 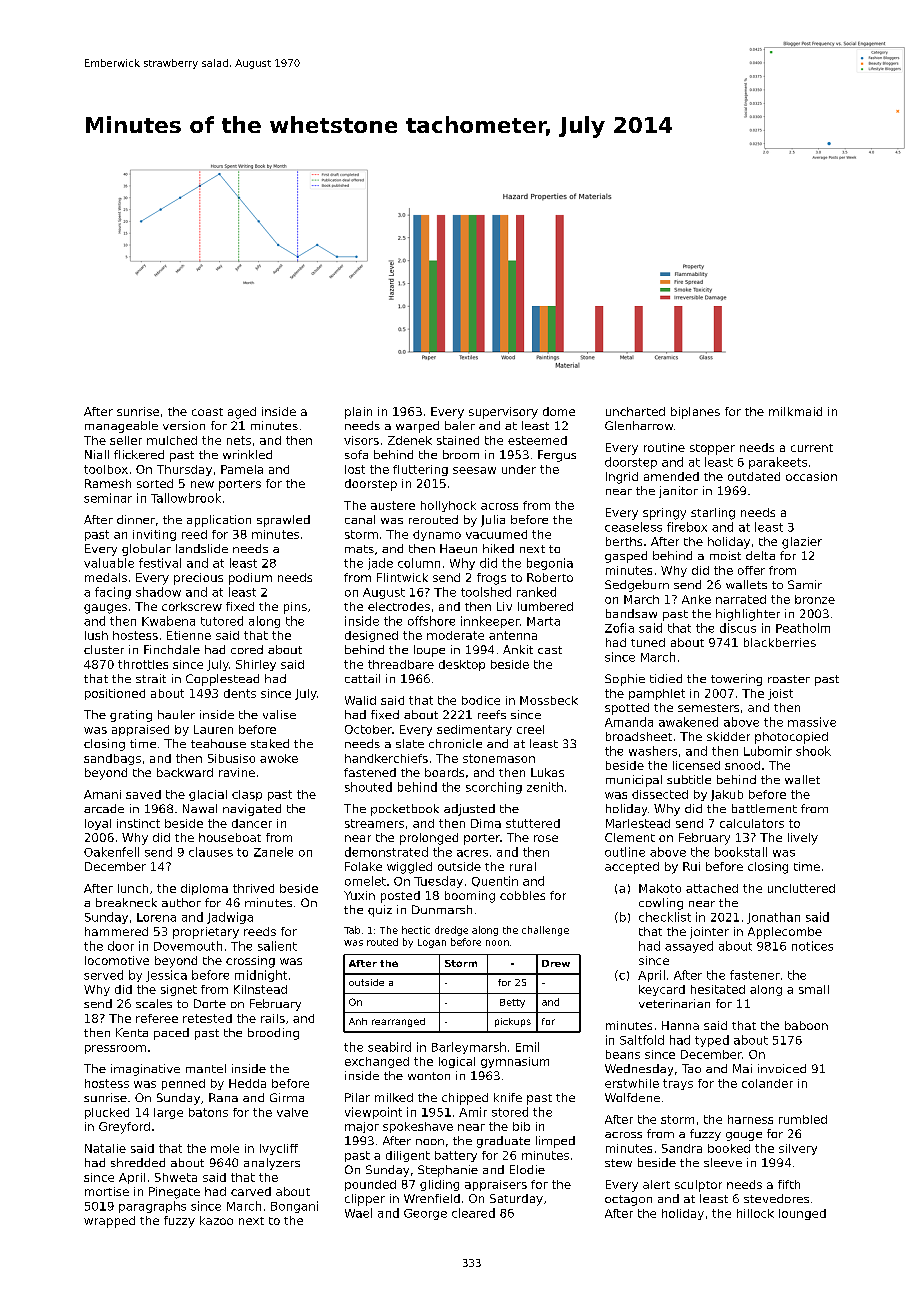 I want to click on cored, so click(x=247, y=649).
